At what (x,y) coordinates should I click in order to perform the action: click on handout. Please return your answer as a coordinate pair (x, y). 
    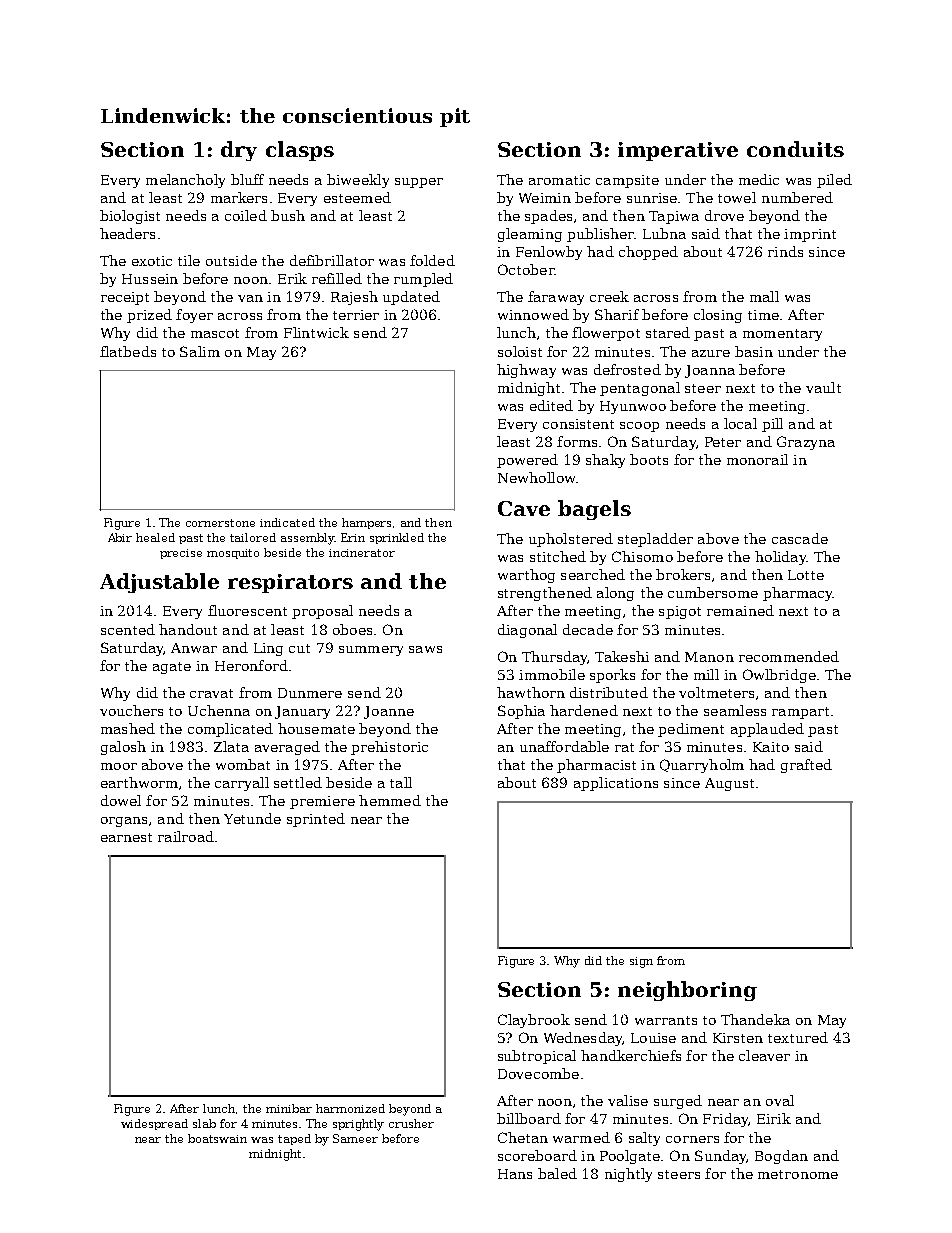
    Looking at the image, I should click on (188, 629).
